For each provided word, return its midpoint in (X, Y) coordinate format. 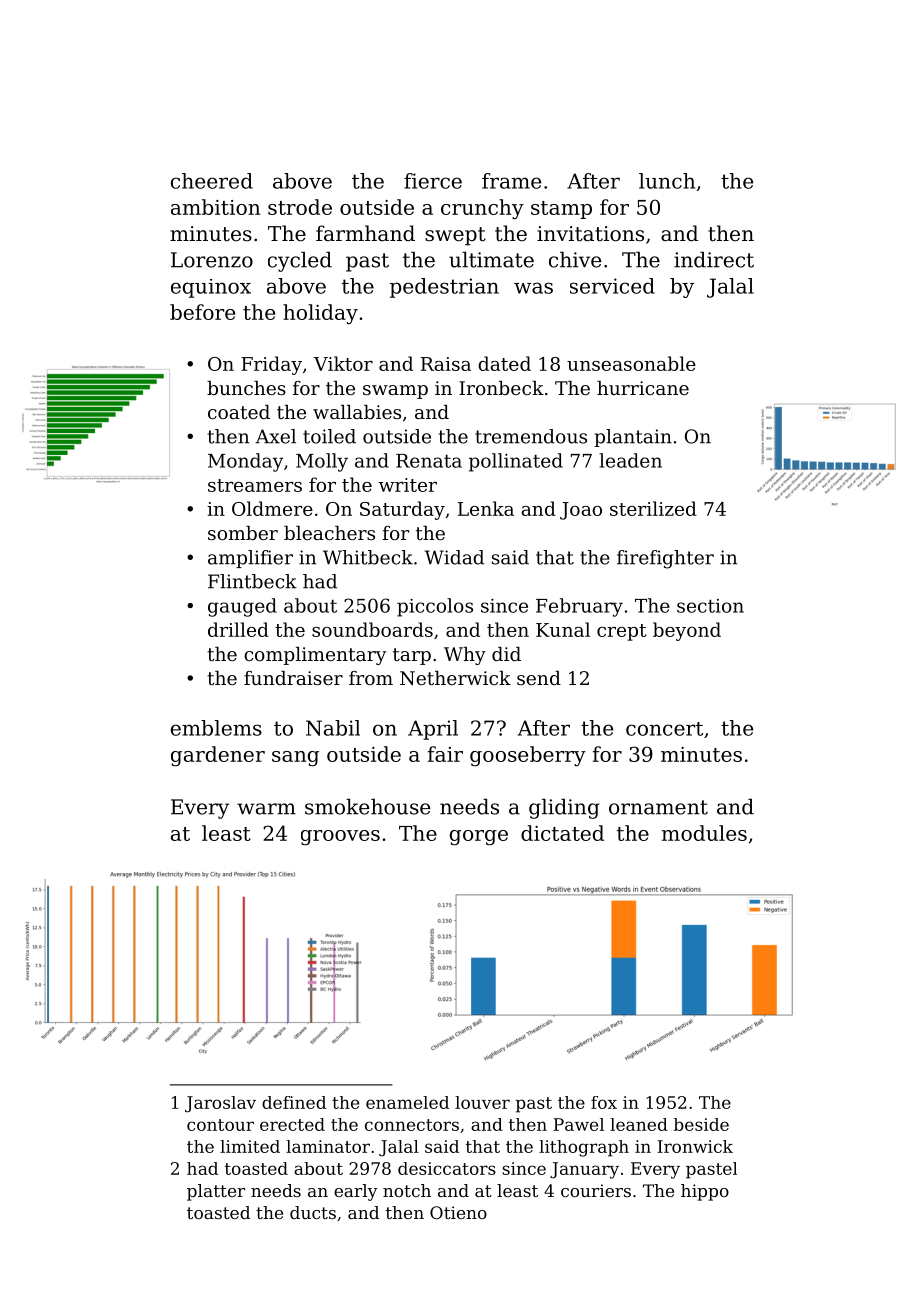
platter (216, 1192)
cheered (212, 181)
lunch (667, 181)
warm (266, 809)
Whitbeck (368, 557)
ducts (313, 1212)
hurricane (643, 388)
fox (604, 1102)
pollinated (516, 462)
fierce (433, 181)
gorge (479, 838)
